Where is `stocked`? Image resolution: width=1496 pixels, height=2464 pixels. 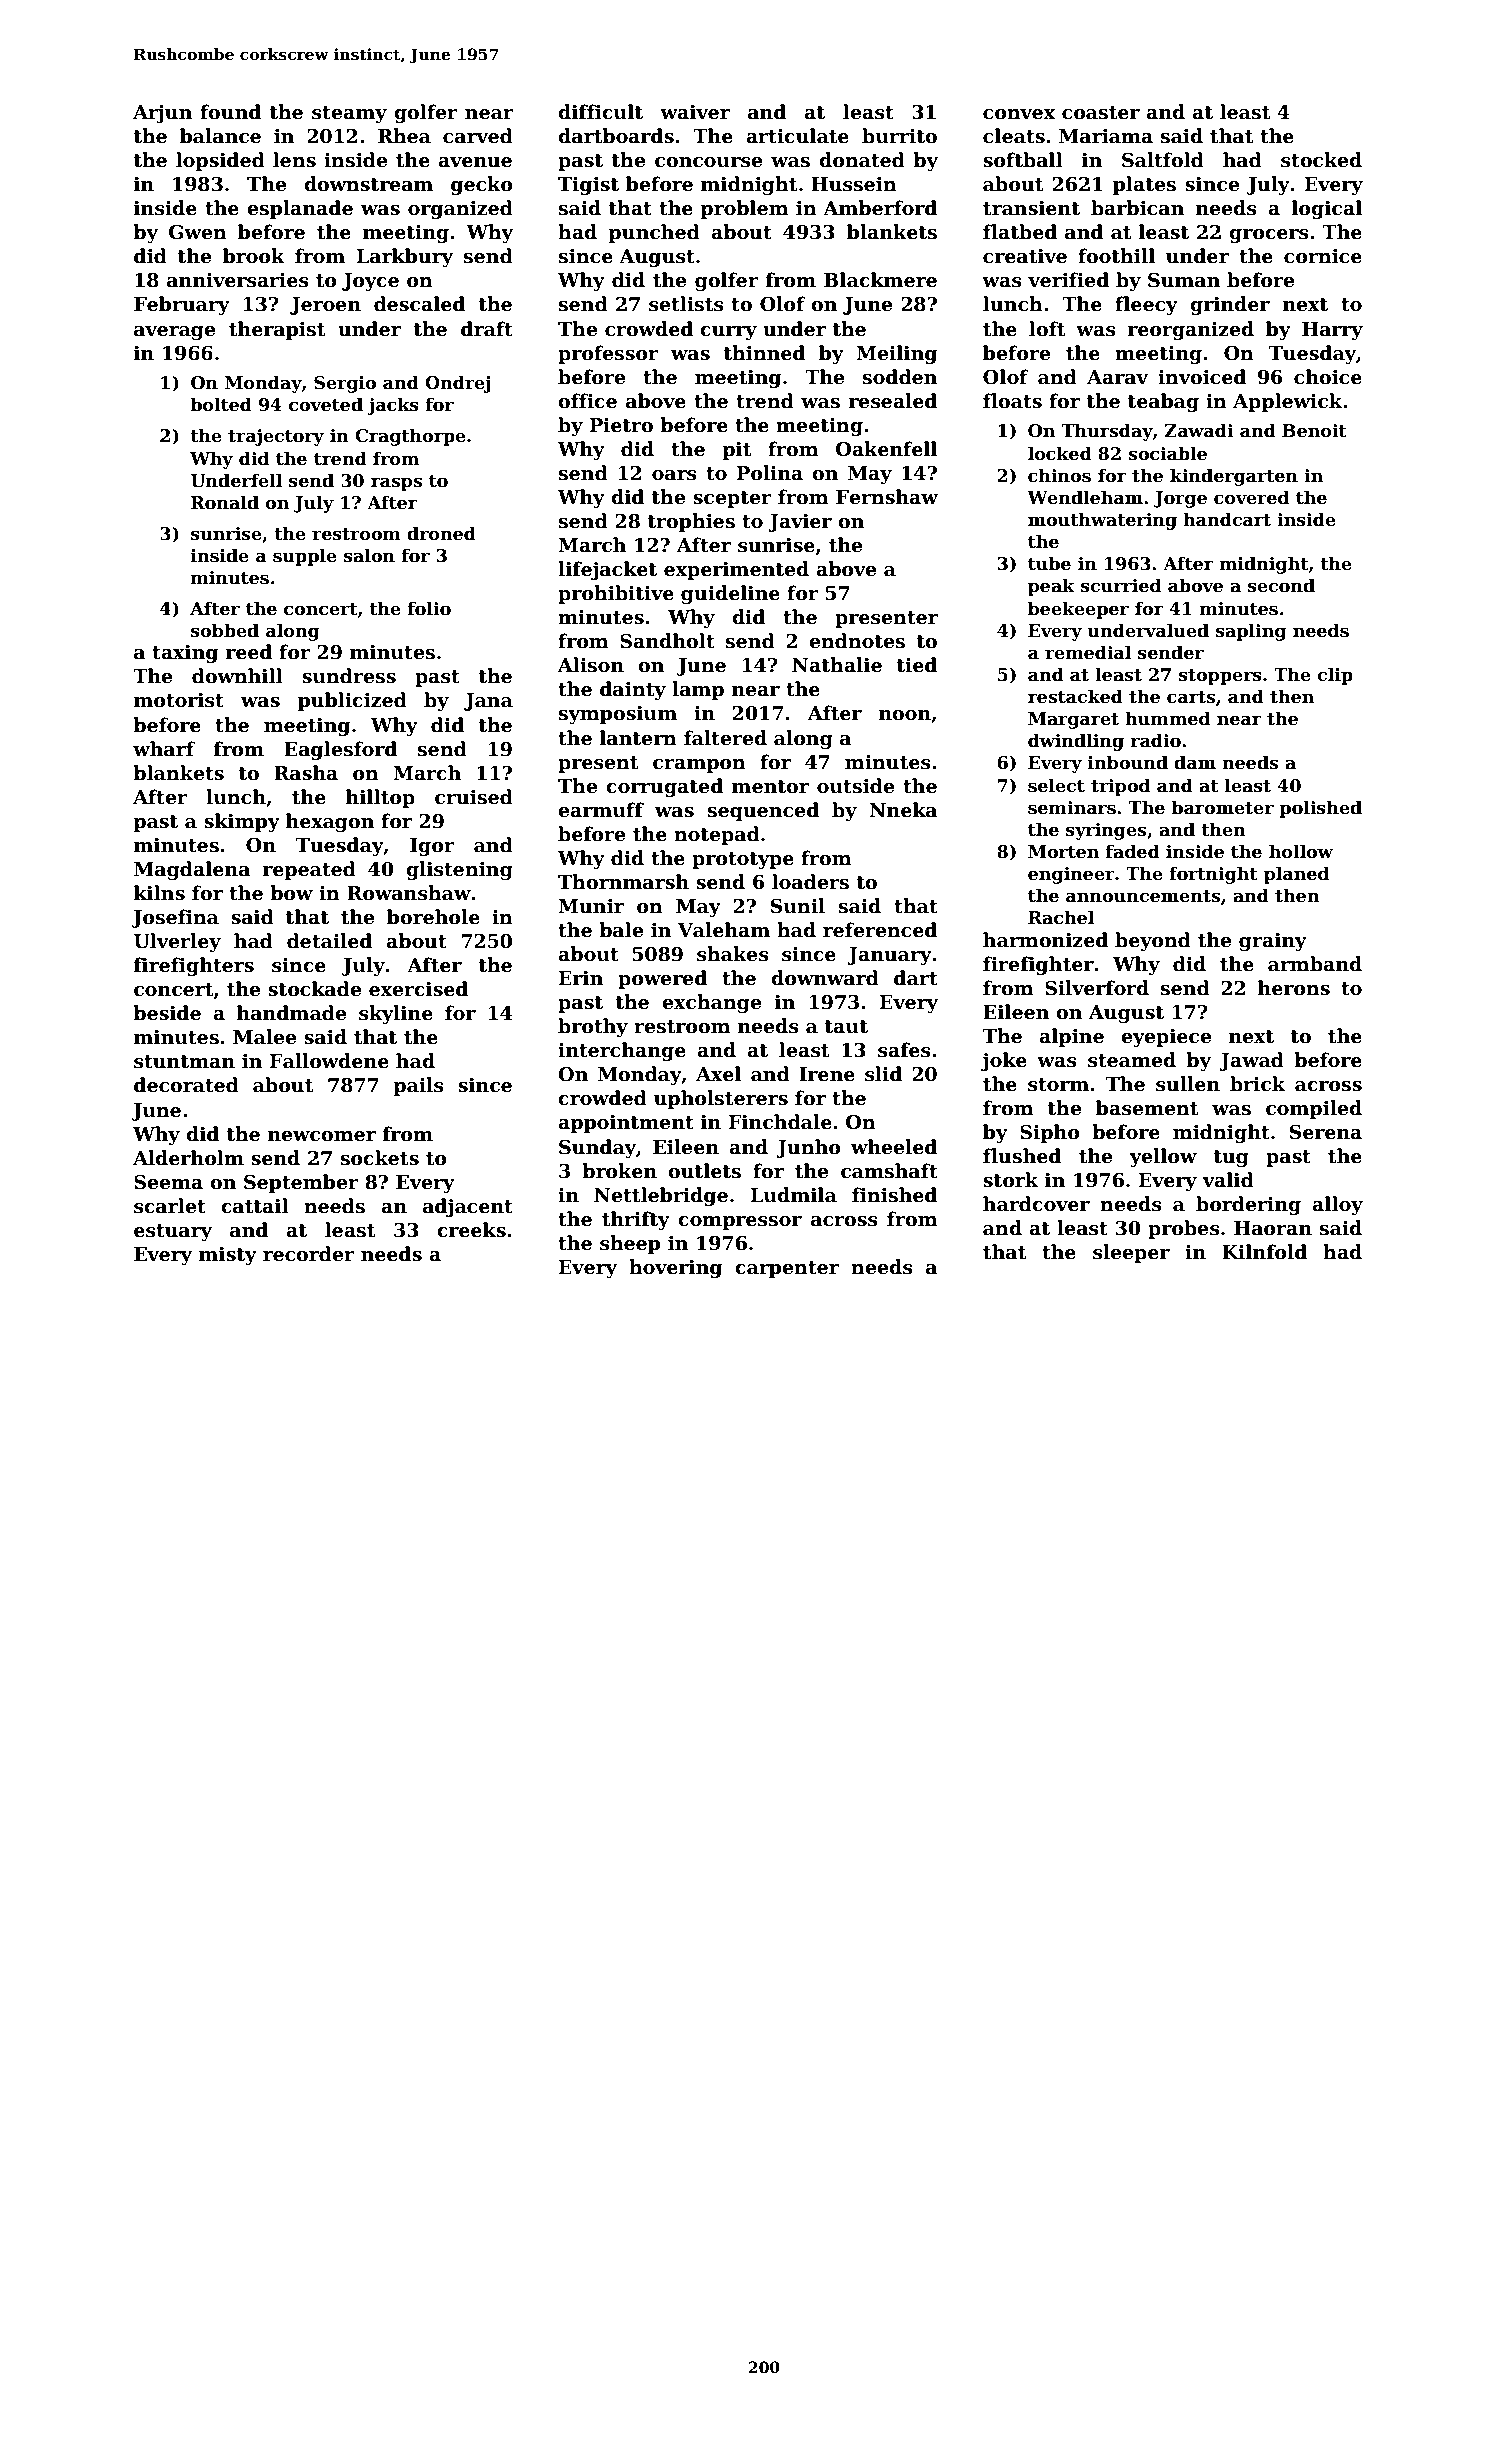
stocked is located at coordinates (1321, 160).
